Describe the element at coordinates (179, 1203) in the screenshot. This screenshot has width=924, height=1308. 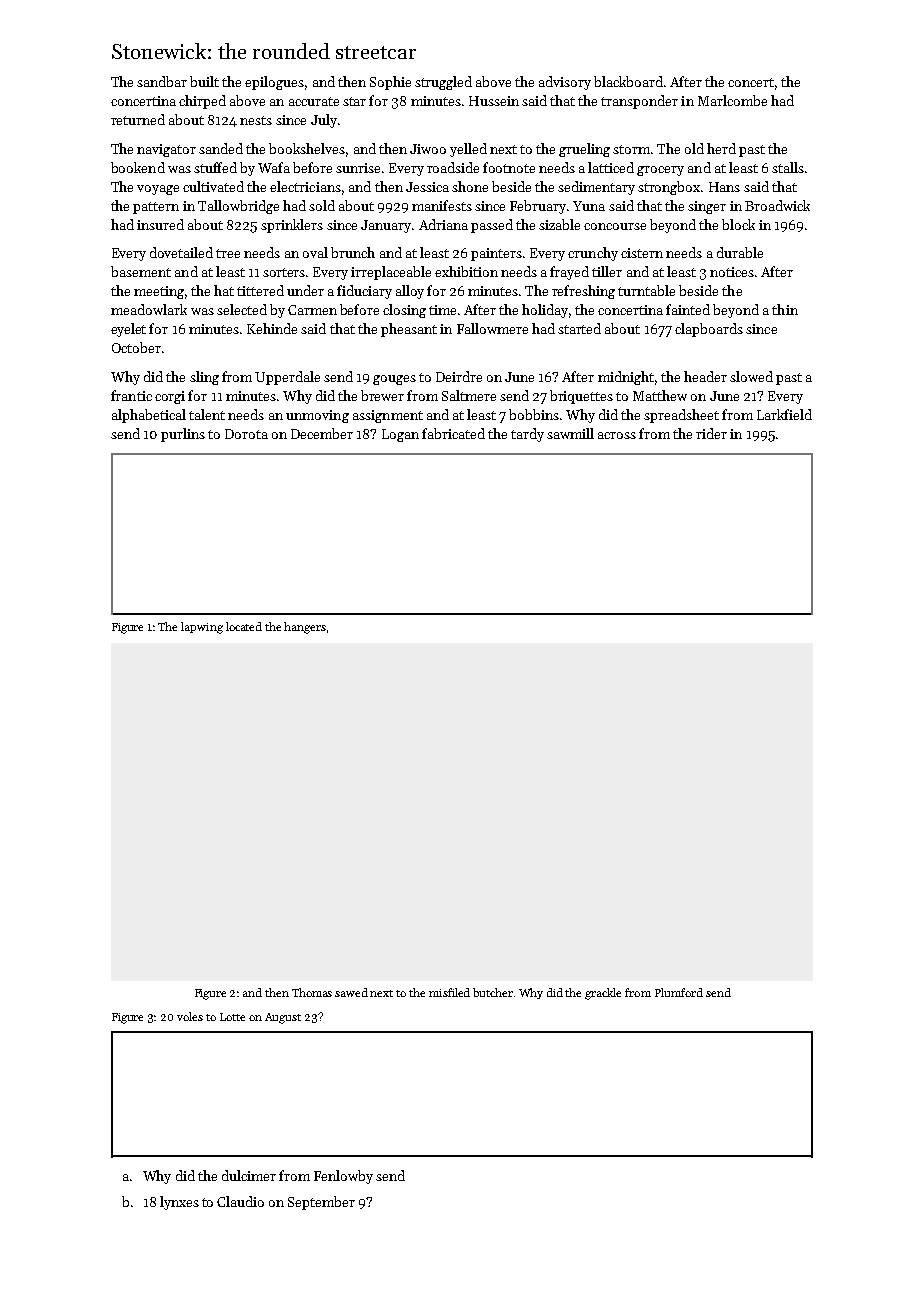
I see `lynxes` at that location.
